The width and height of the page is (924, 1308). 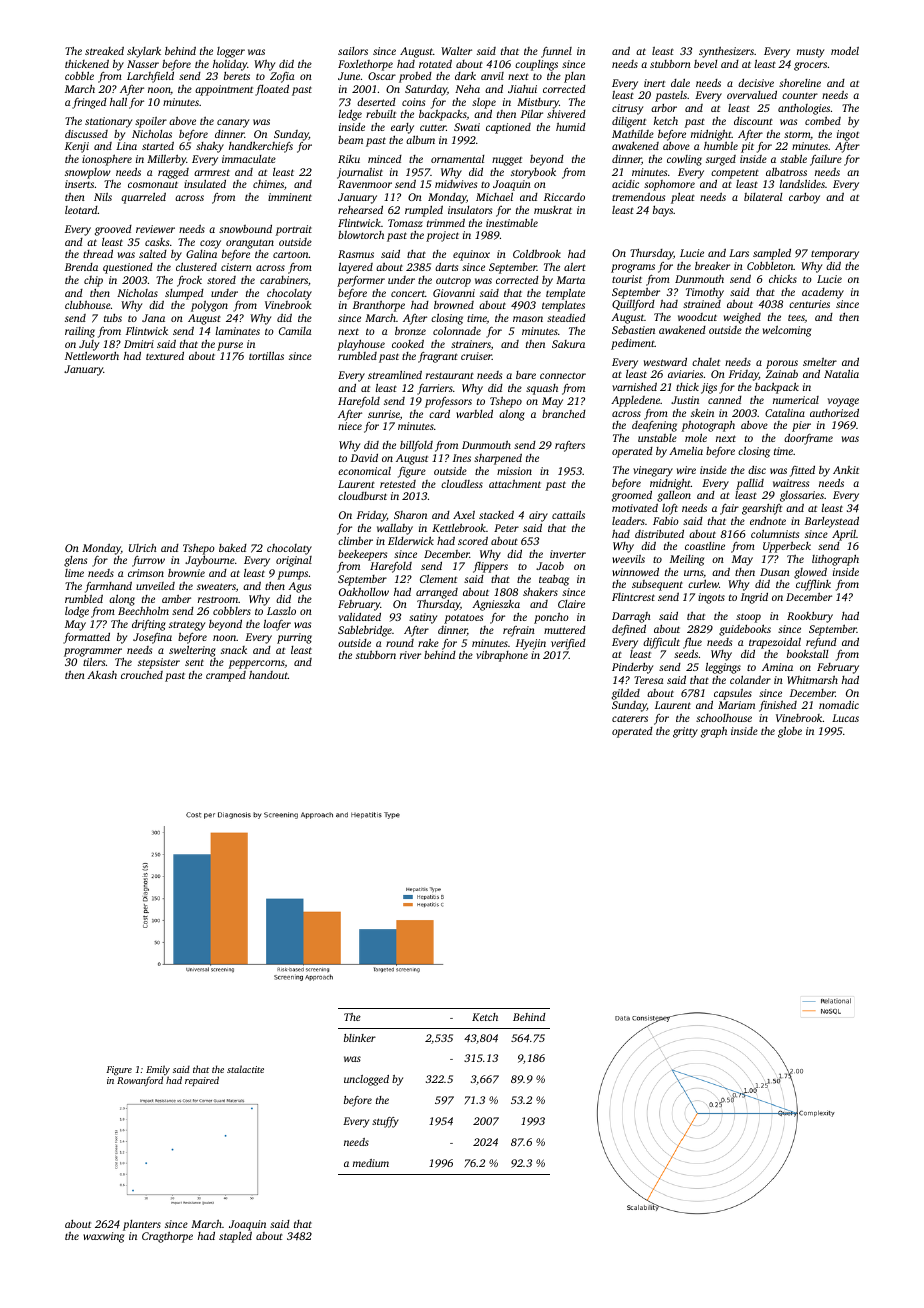 What do you see at coordinates (790, 732) in the page?
I see `globe` at bounding box center [790, 732].
